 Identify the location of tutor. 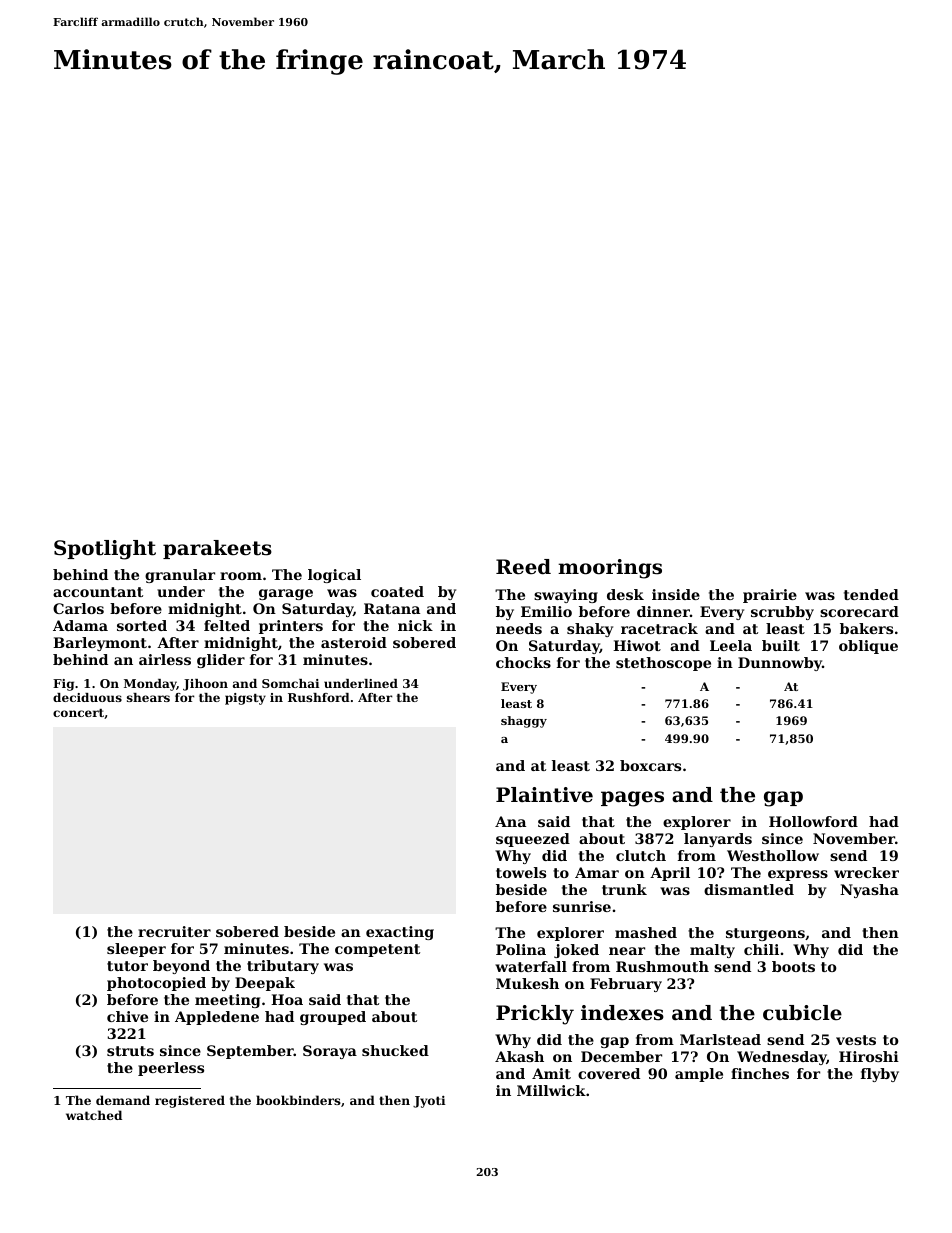
(127, 966).
